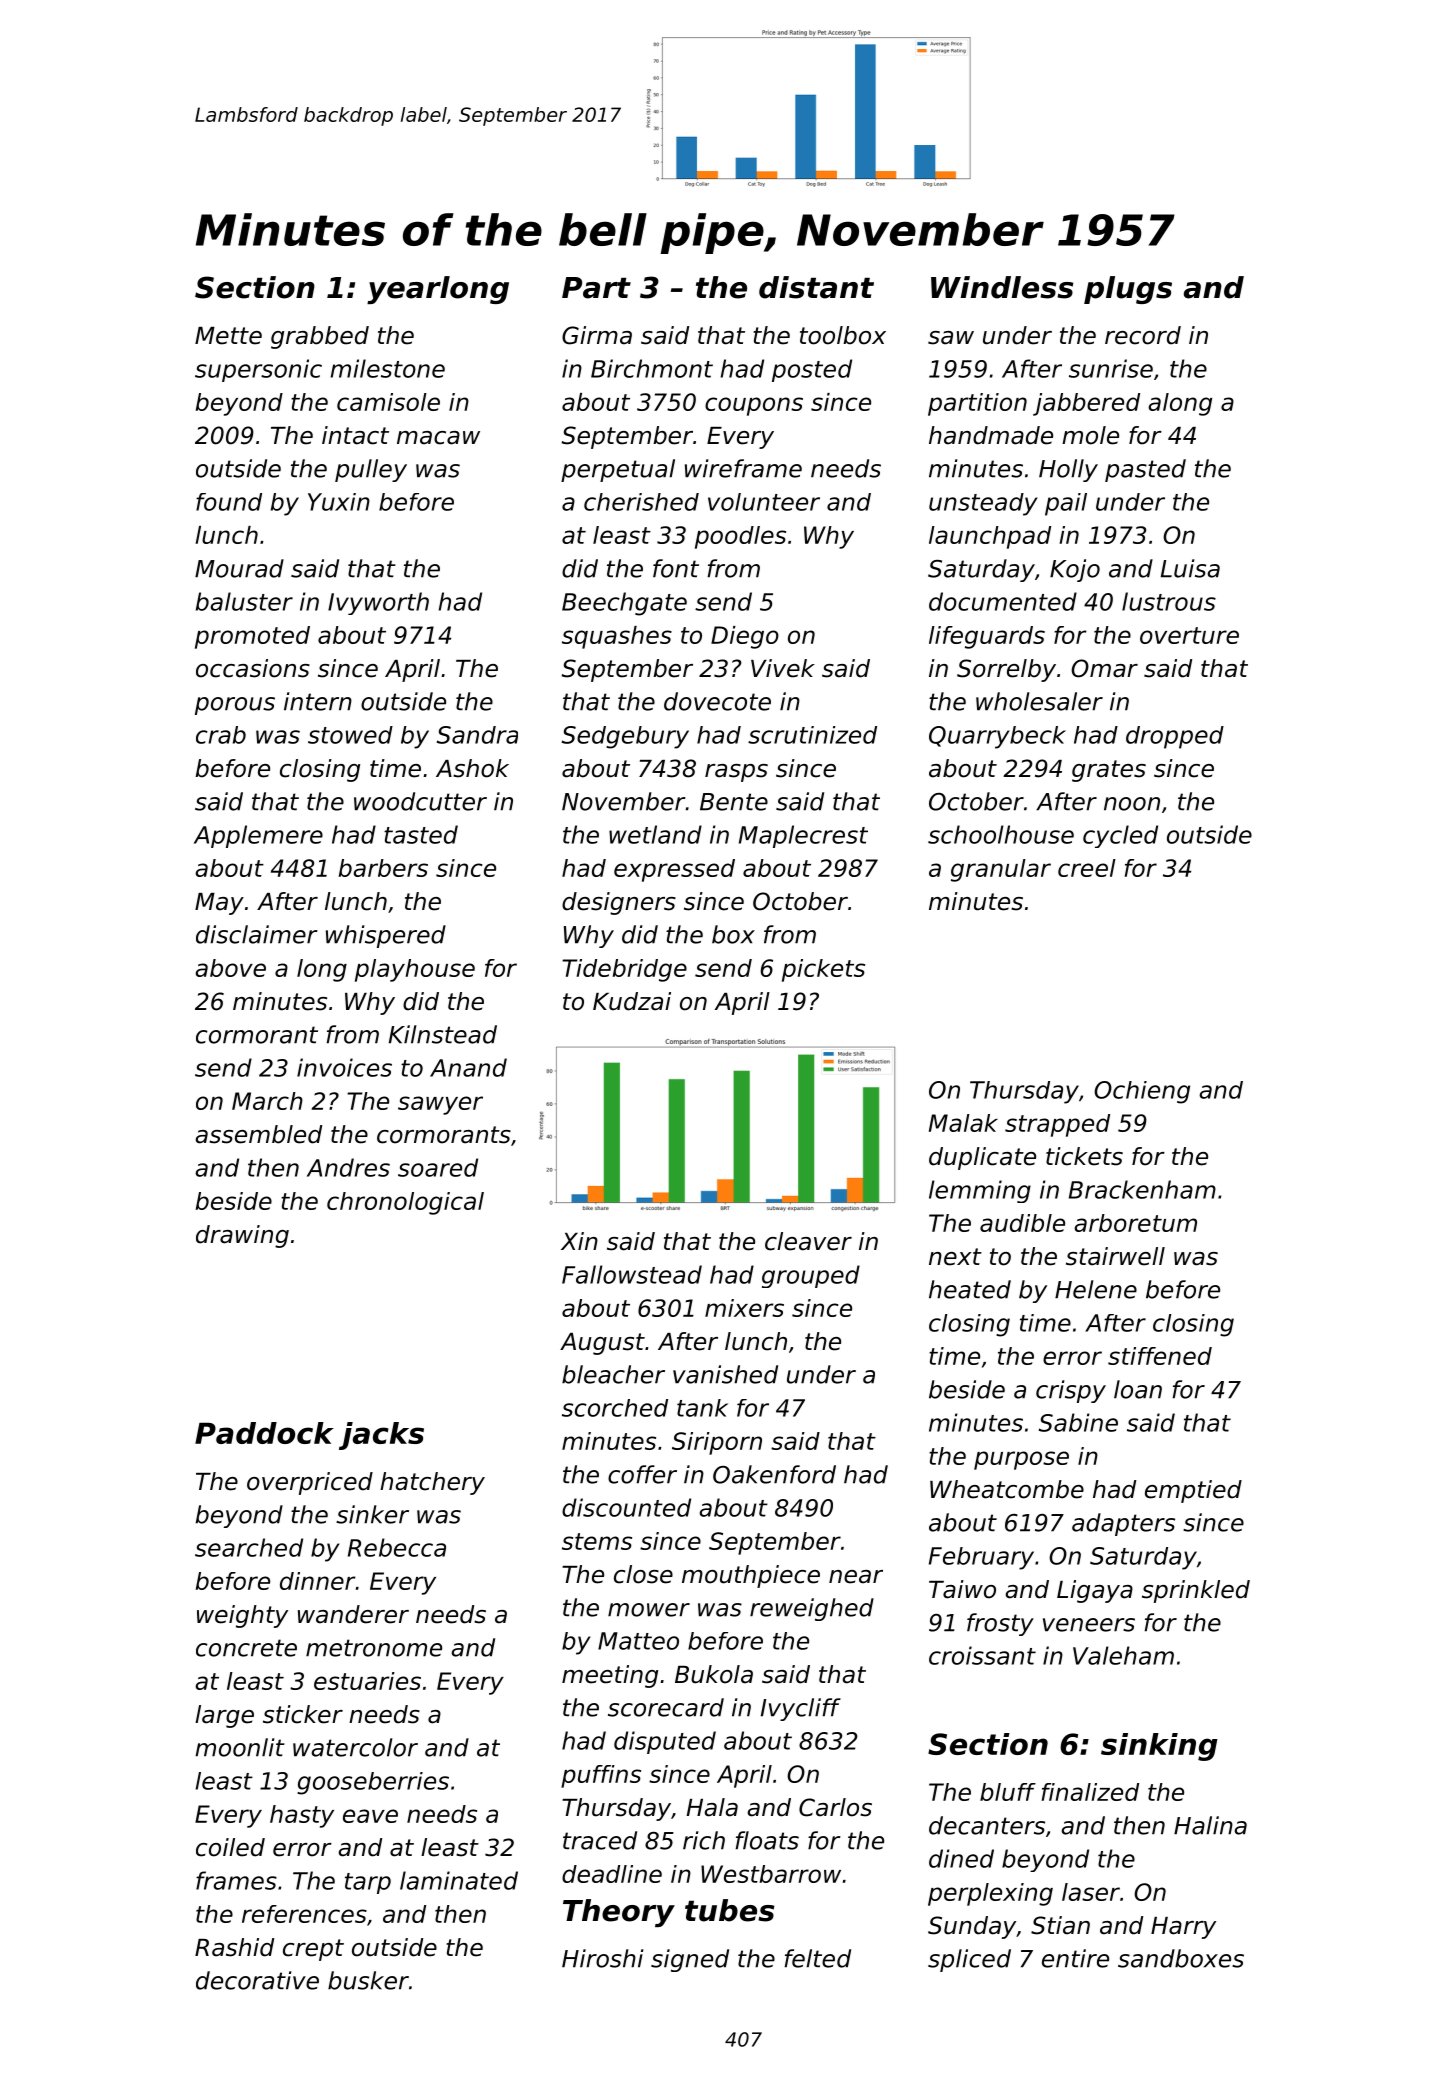  I want to click on Brackenham, so click(1142, 1189).
